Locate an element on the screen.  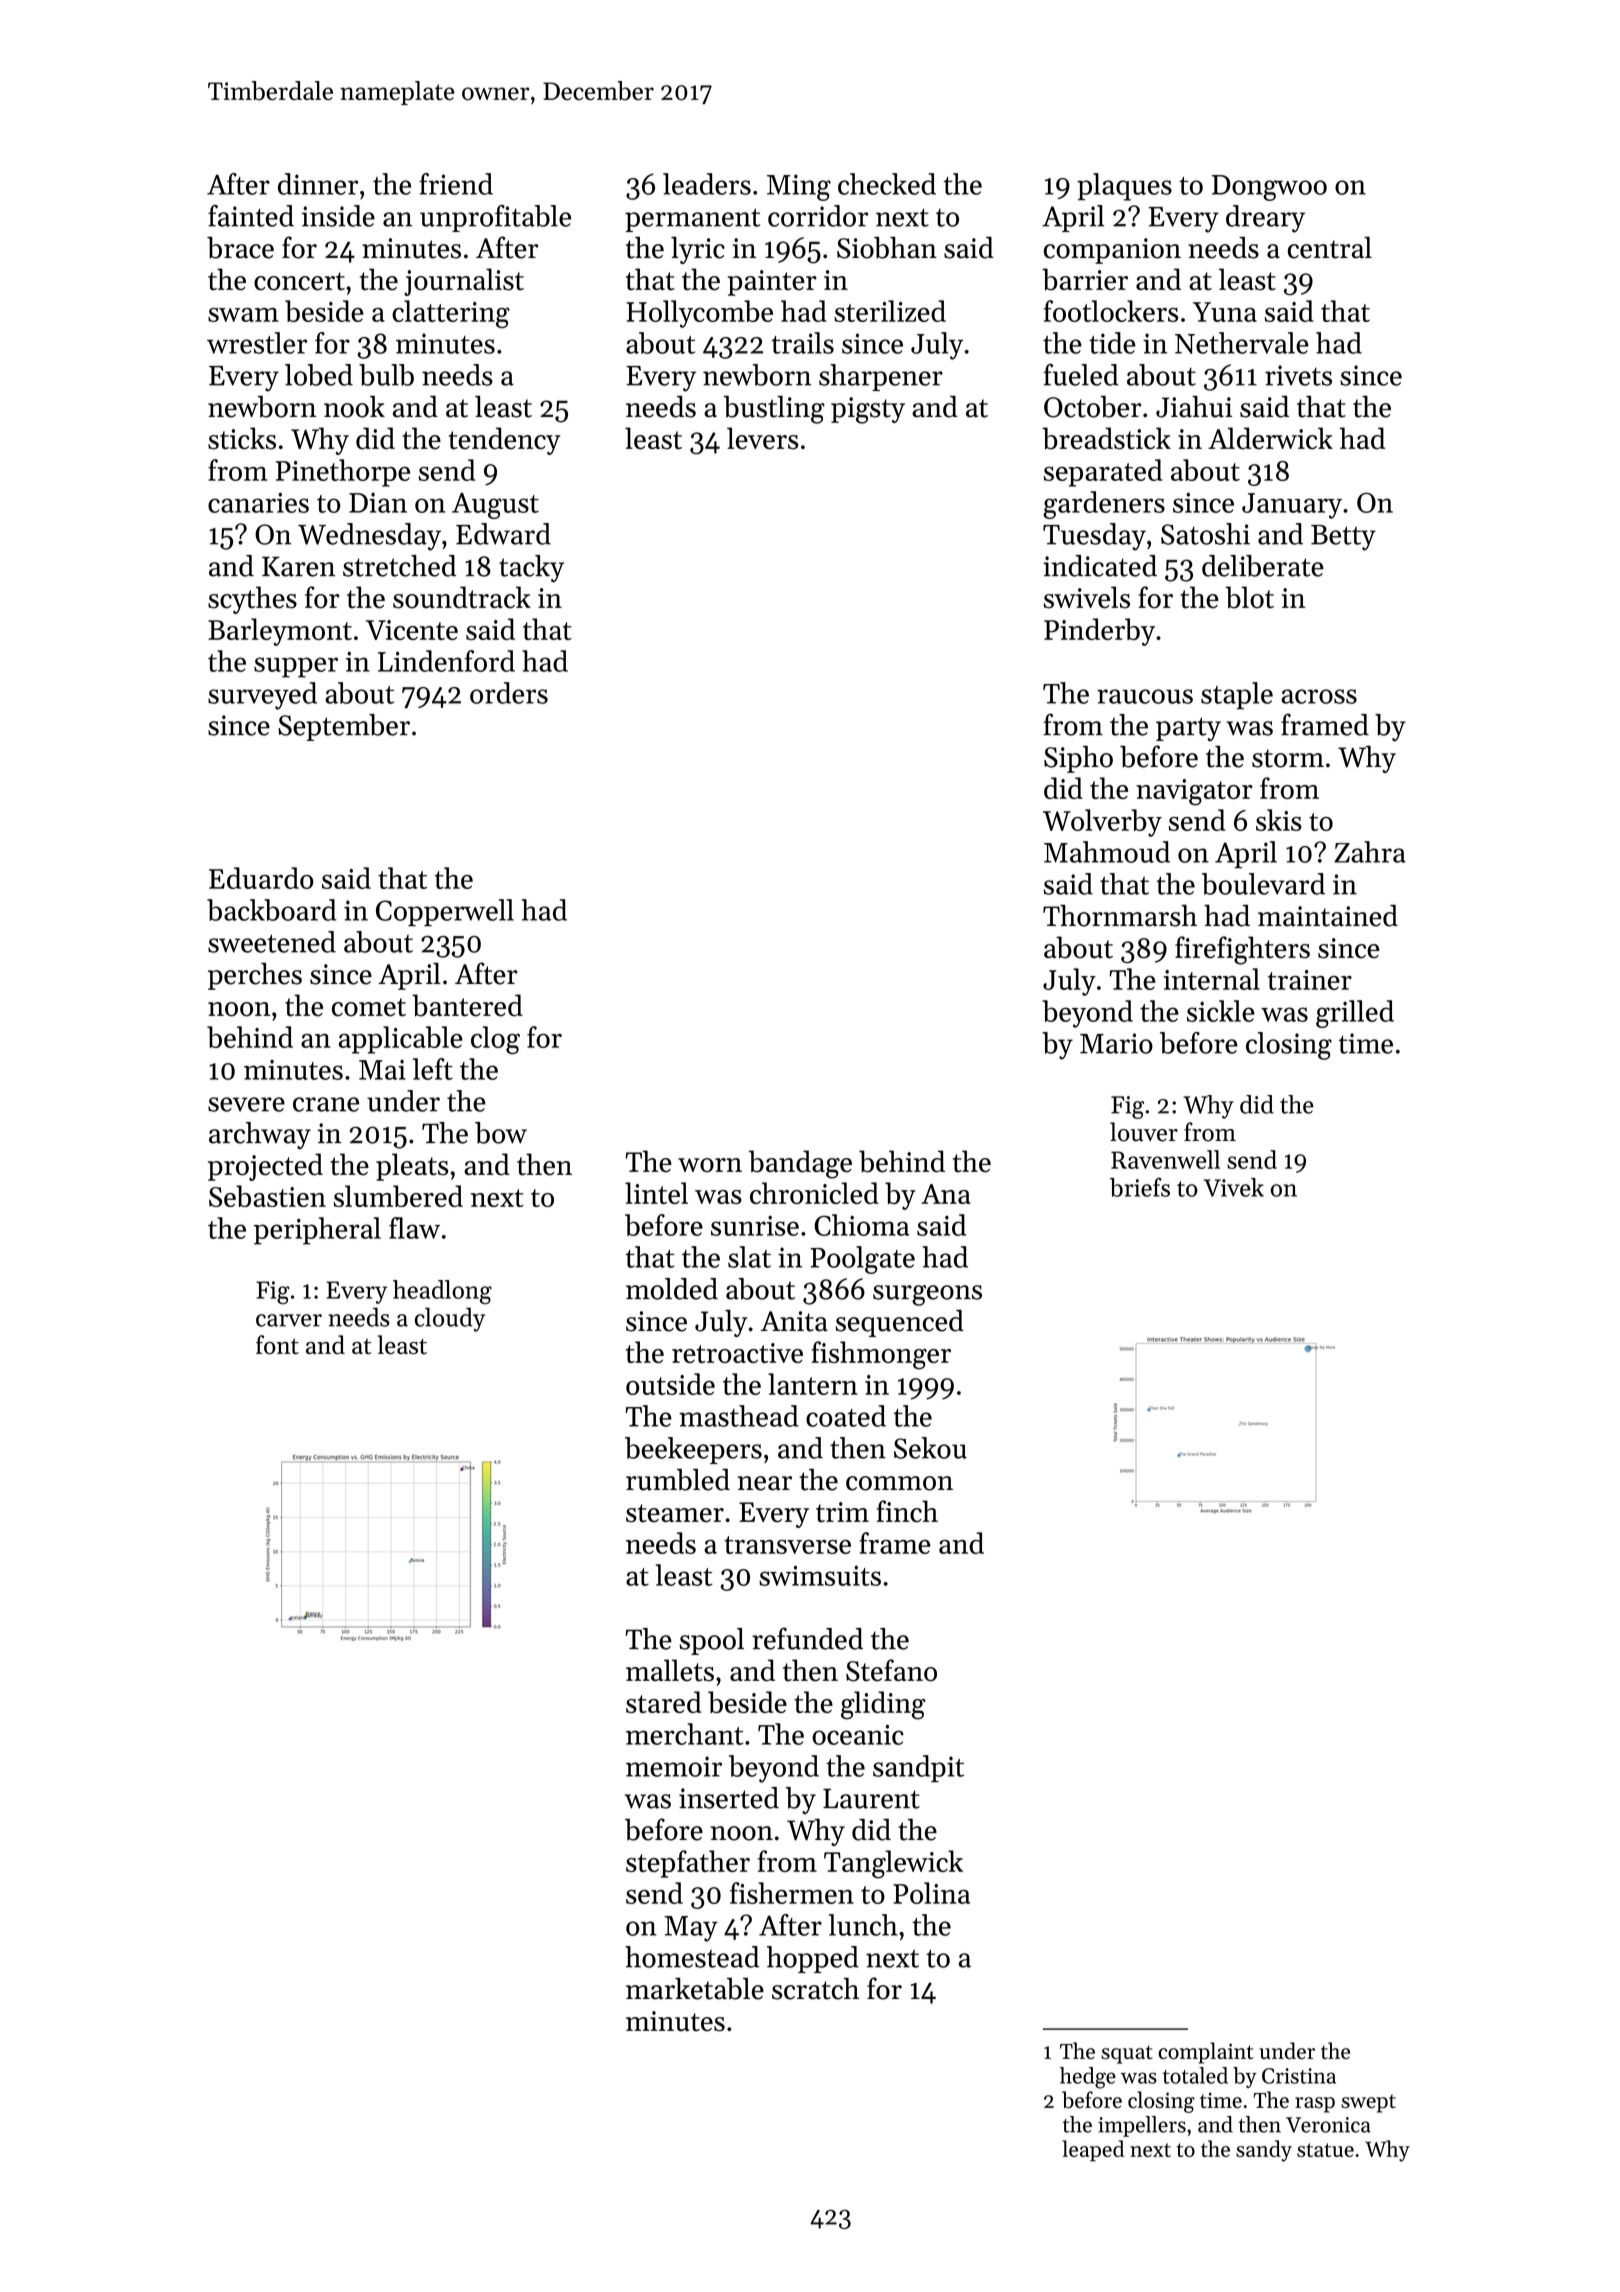
levers is located at coordinates (762, 438).
